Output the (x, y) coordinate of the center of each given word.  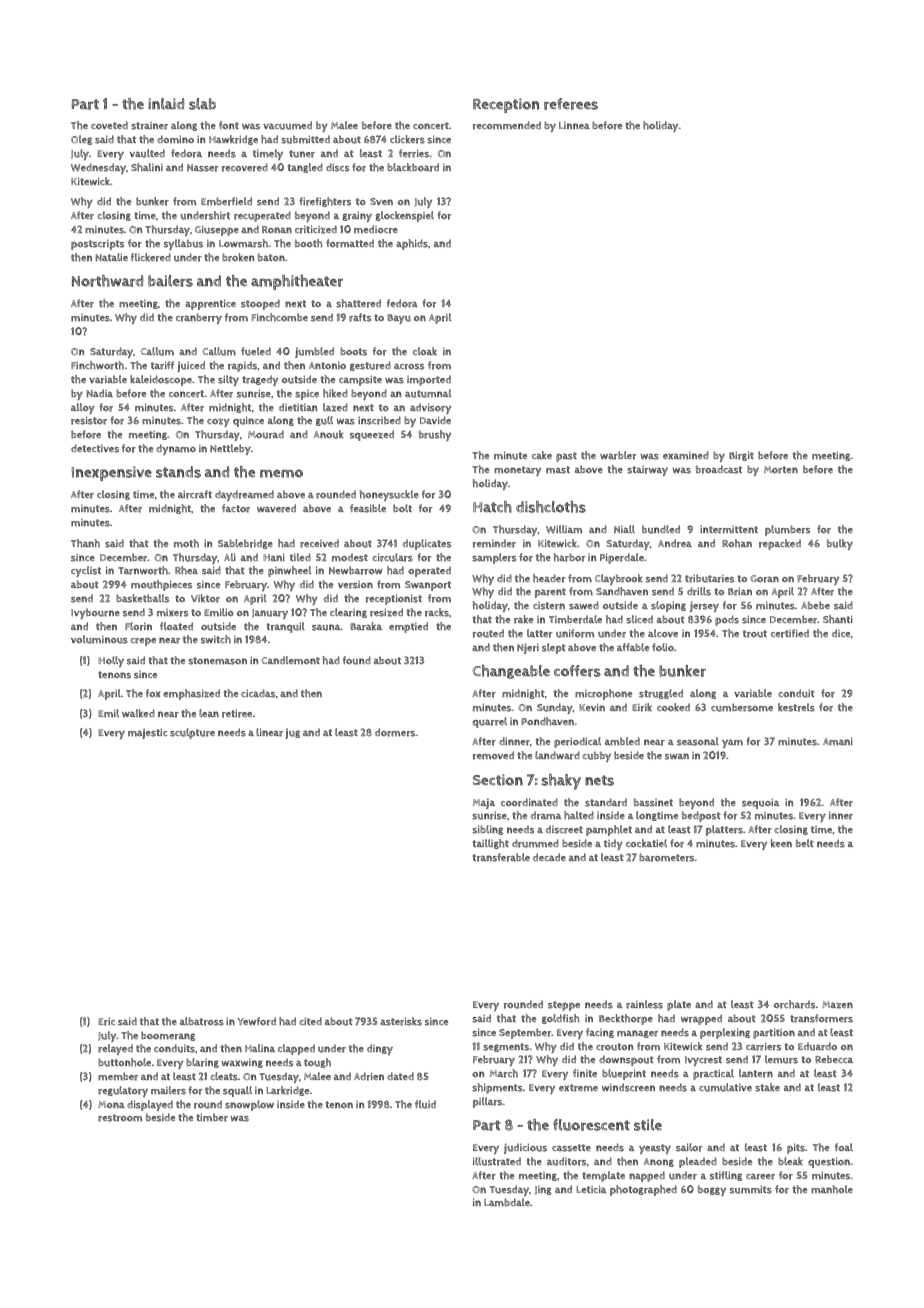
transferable (501, 857)
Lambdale (507, 1202)
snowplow (249, 1105)
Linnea (574, 125)
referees (571, 104)
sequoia (760, 803)
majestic (147, 733)
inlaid (166, 104)
